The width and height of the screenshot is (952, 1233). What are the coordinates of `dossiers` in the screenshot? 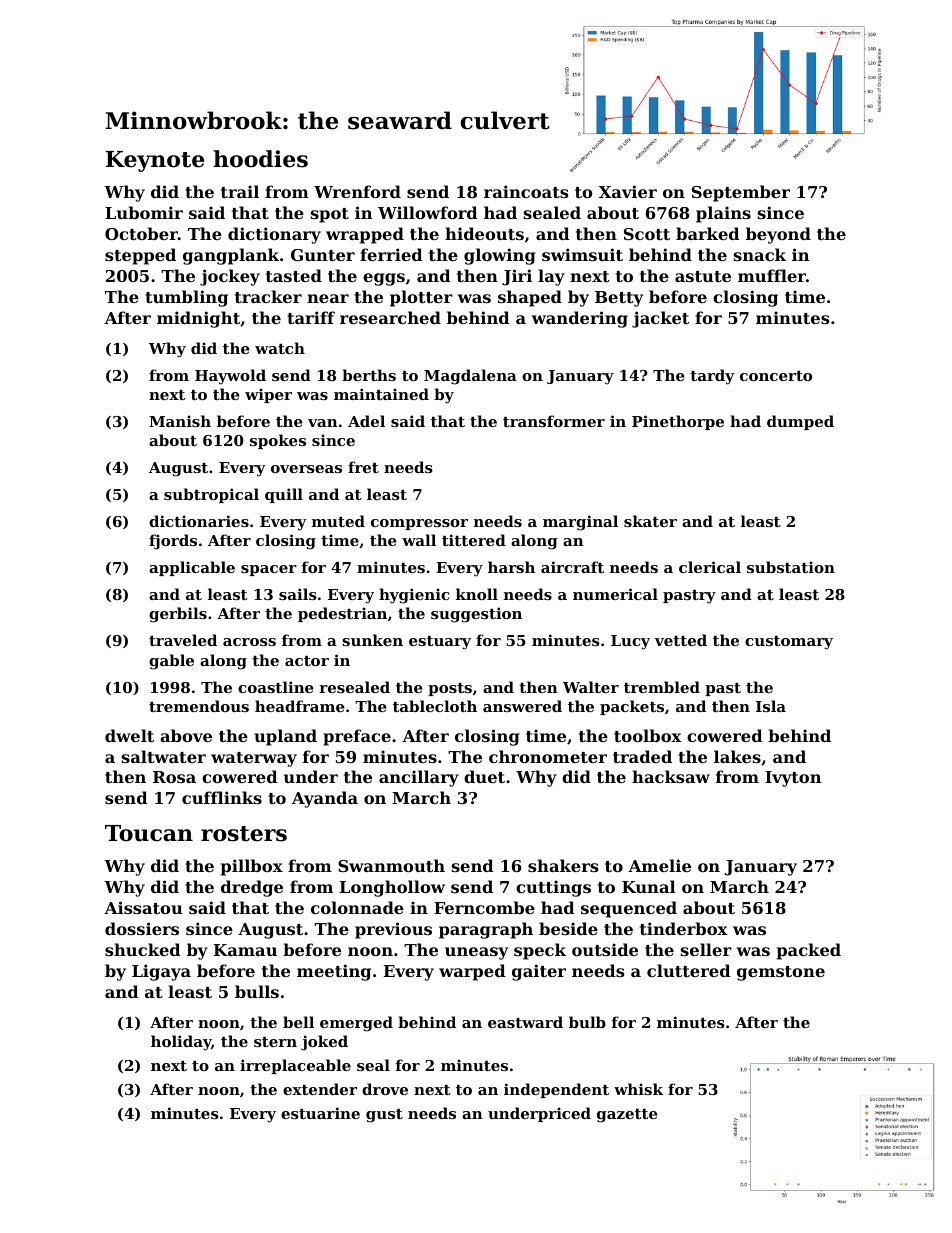 It's located at (142, 928).
